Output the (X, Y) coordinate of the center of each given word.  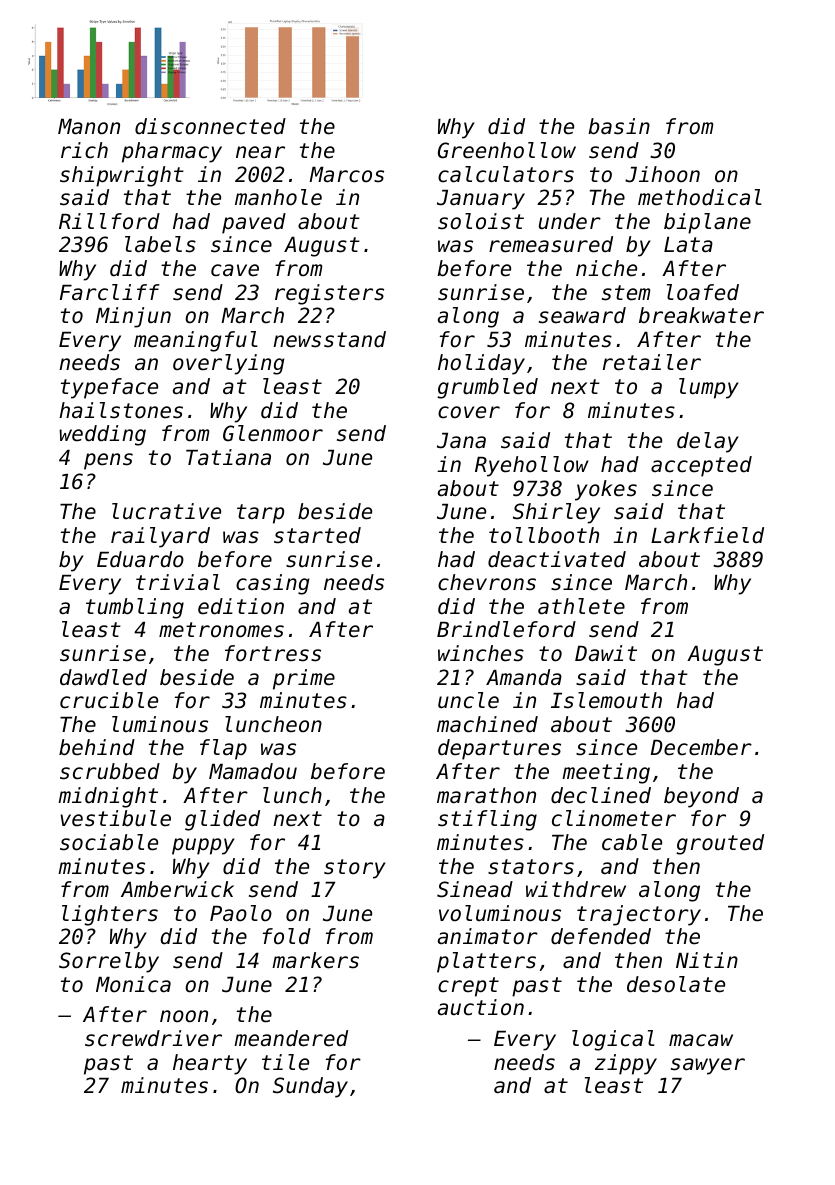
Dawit (606, 653)
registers (329, 294)
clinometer (614, 818)
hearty (210, 1064)
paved (254, 223)
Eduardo (140, 559)
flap (223, 749)
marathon (486, 795)
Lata (688, 245)
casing (272, 584)
